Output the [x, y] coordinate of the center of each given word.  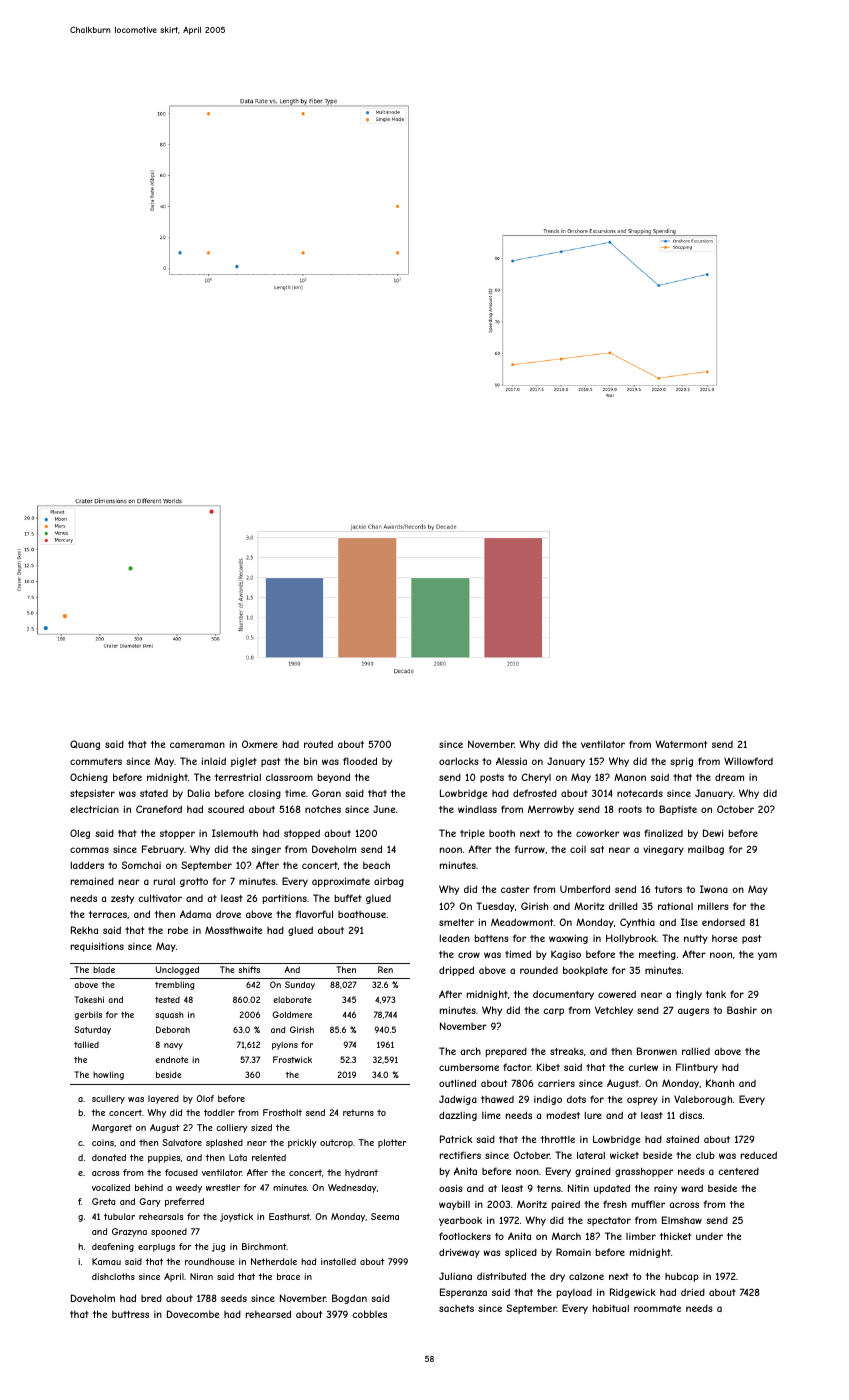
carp [553, 1012]
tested [167, 1000]
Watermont [681, 744]
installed [338, 1261]
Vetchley [614, 1011]
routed [318, 744]
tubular [119, 1216]
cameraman [197, 745]
